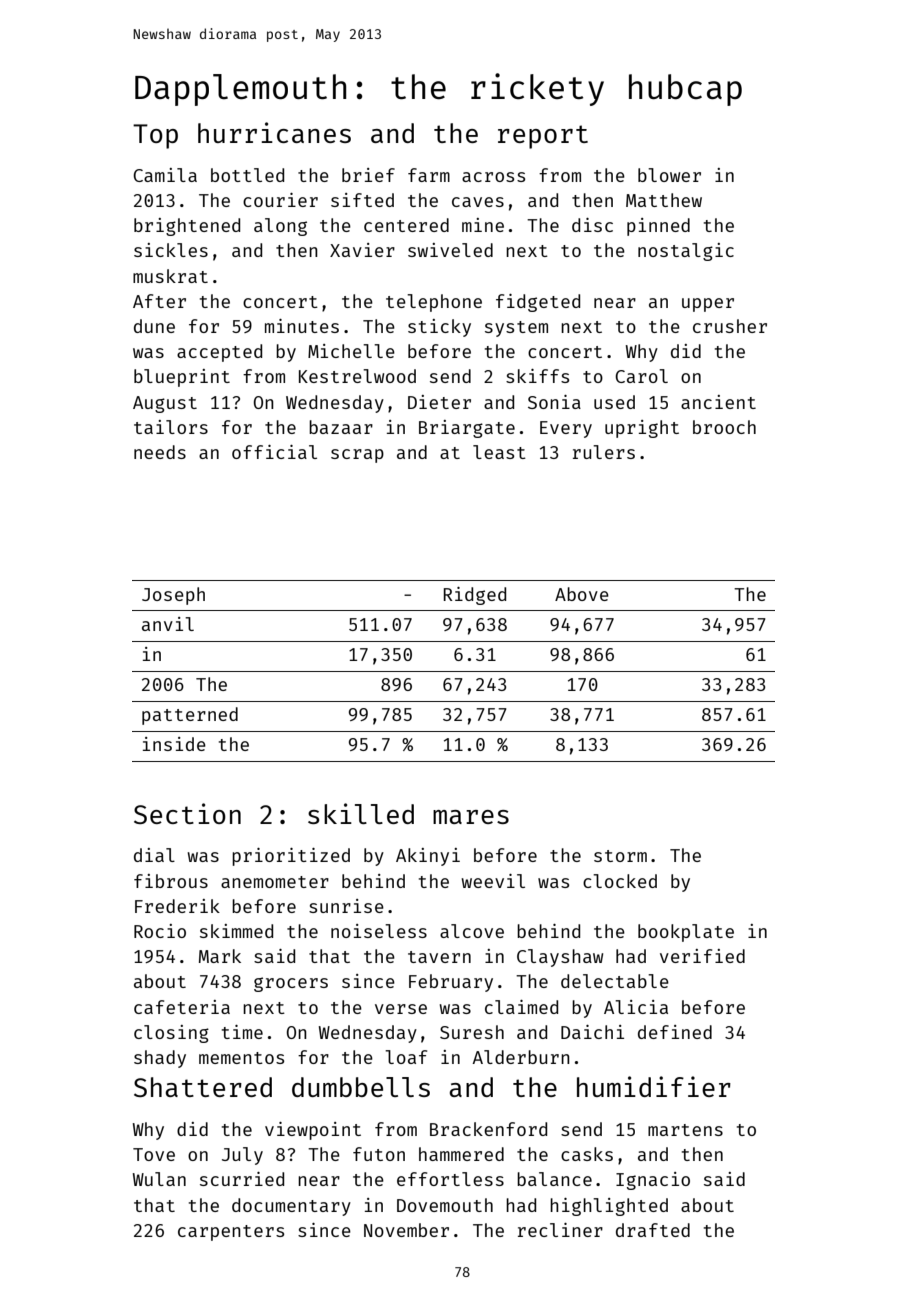 The height and width of the screenshot is (1316, 908). What do you see at coordinates (475, 596) in the screenshot?
I see `Ridged` at bounding box center [475, 596].
